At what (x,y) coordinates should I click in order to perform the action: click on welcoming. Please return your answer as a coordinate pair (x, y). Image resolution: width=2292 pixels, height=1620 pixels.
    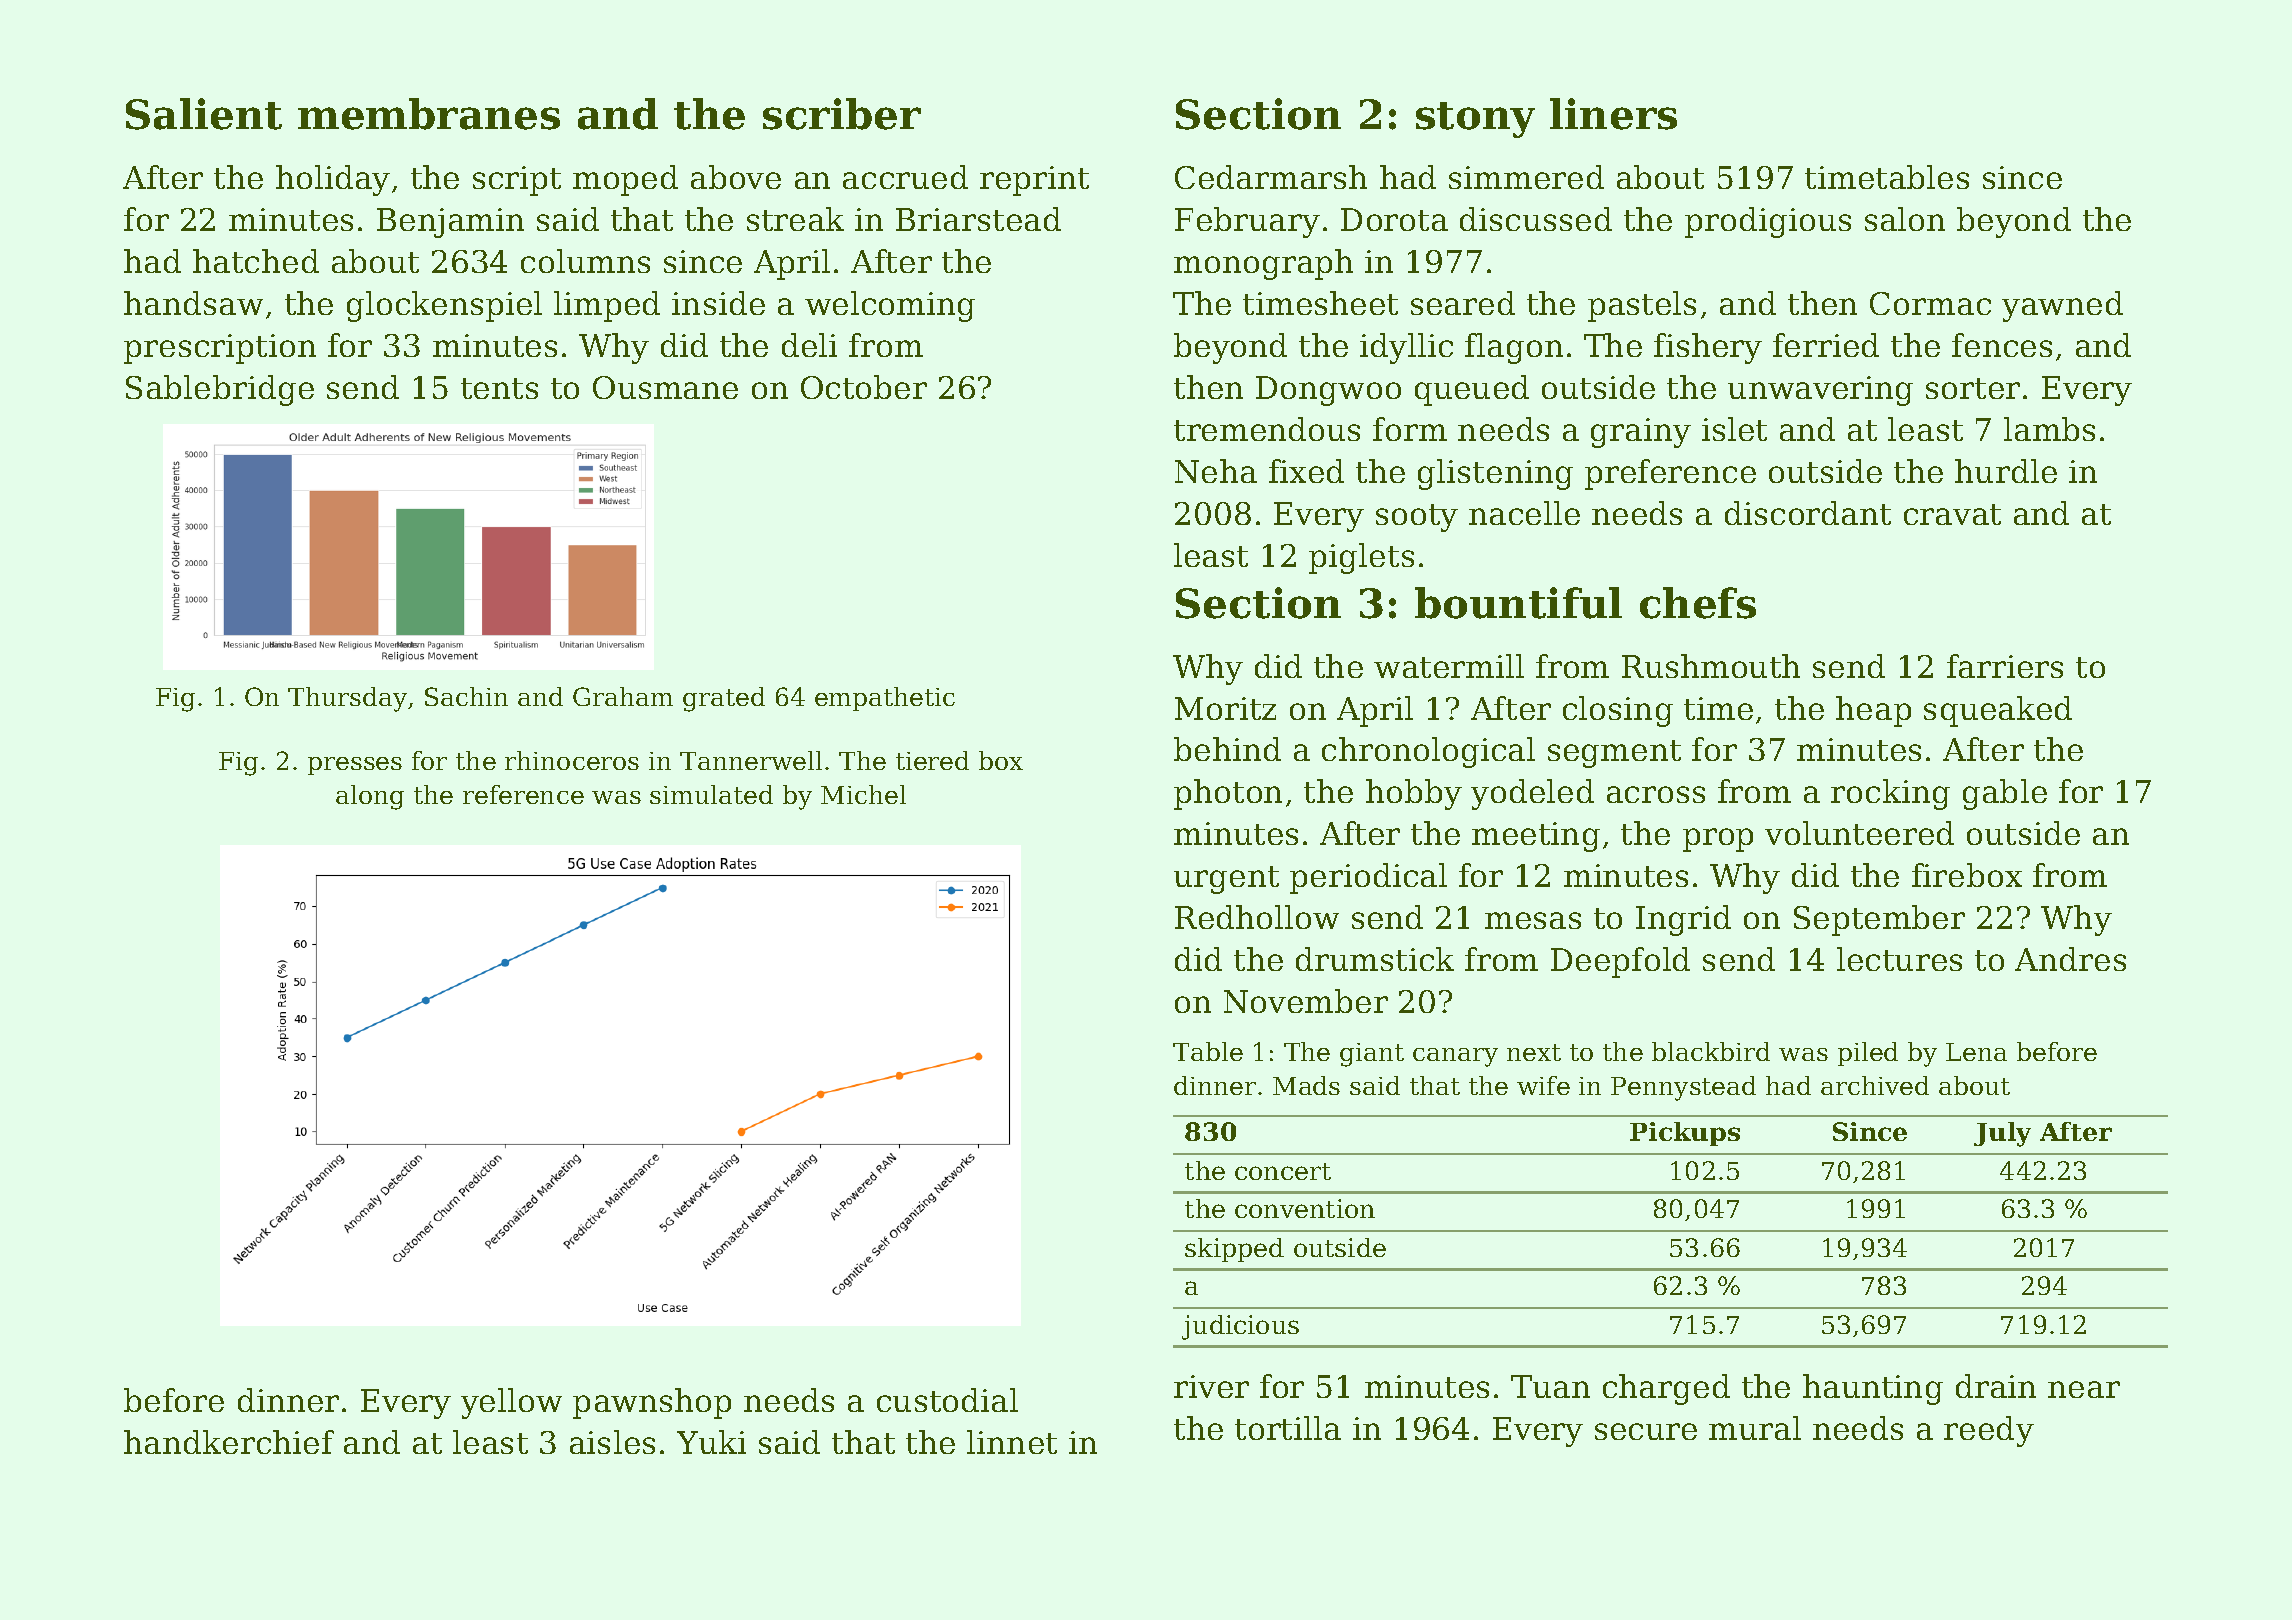
    Looking at the image, I should click on (890, 306).
